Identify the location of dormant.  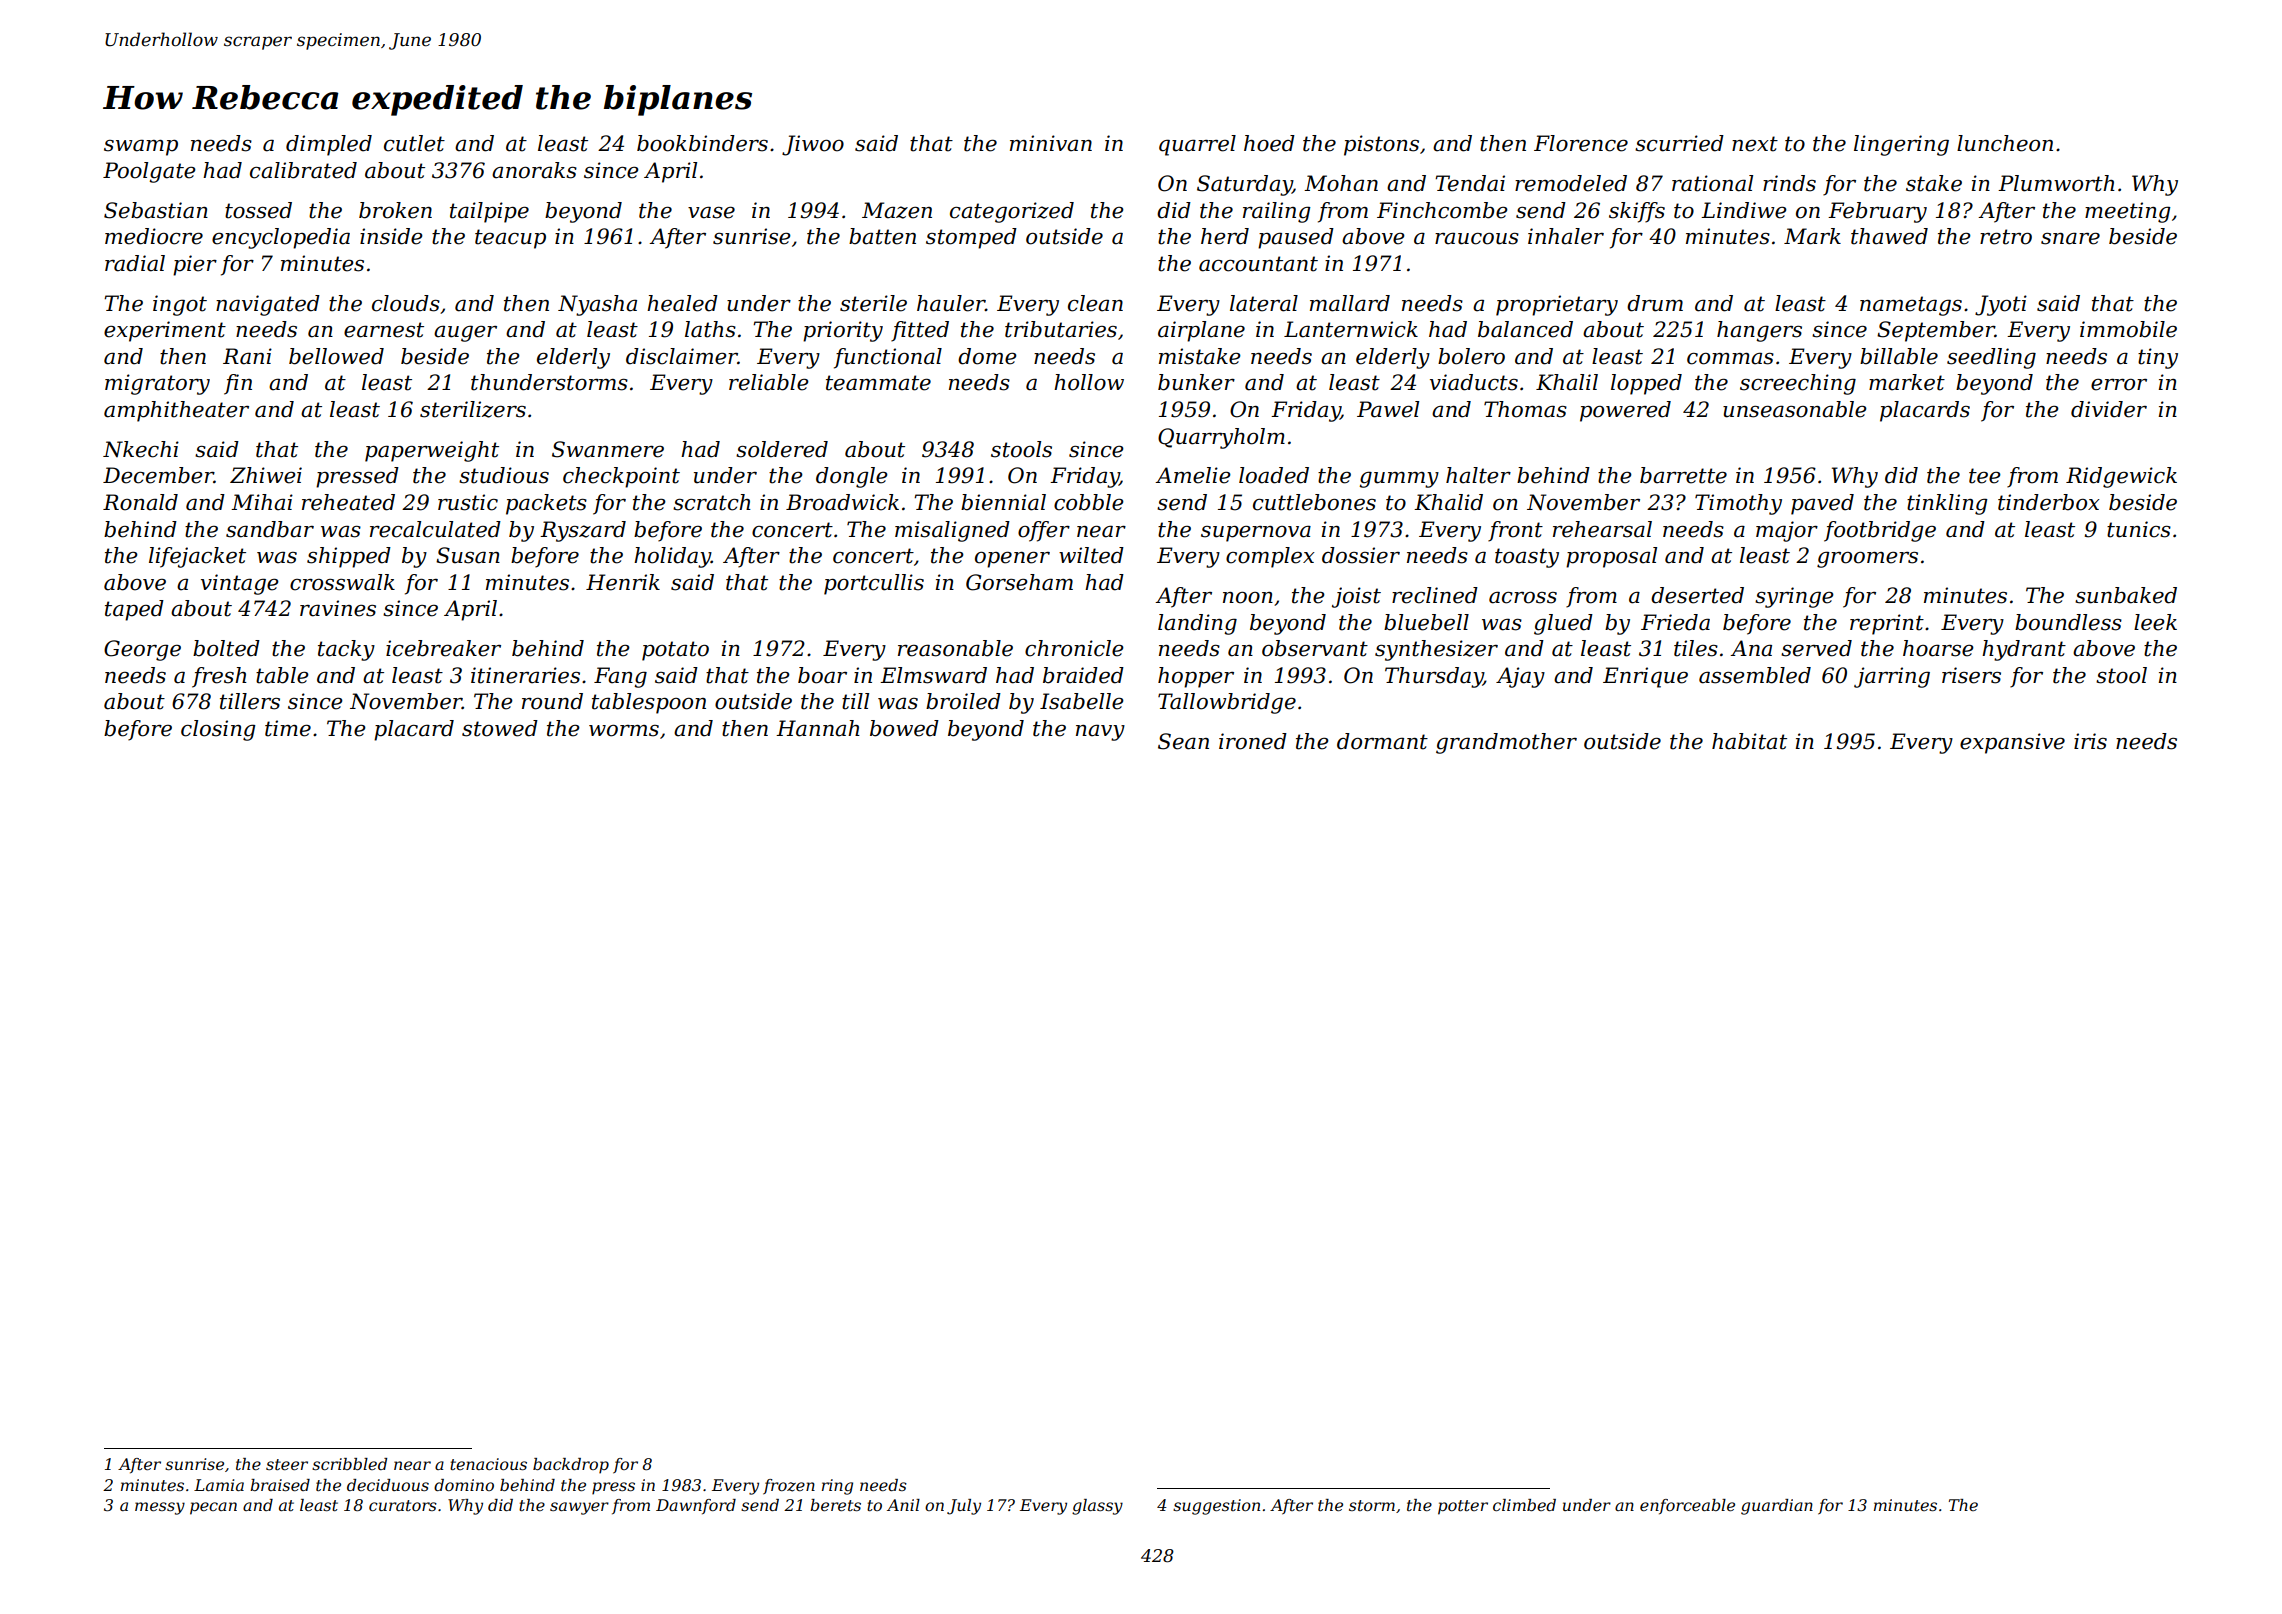
(1382, 741).
